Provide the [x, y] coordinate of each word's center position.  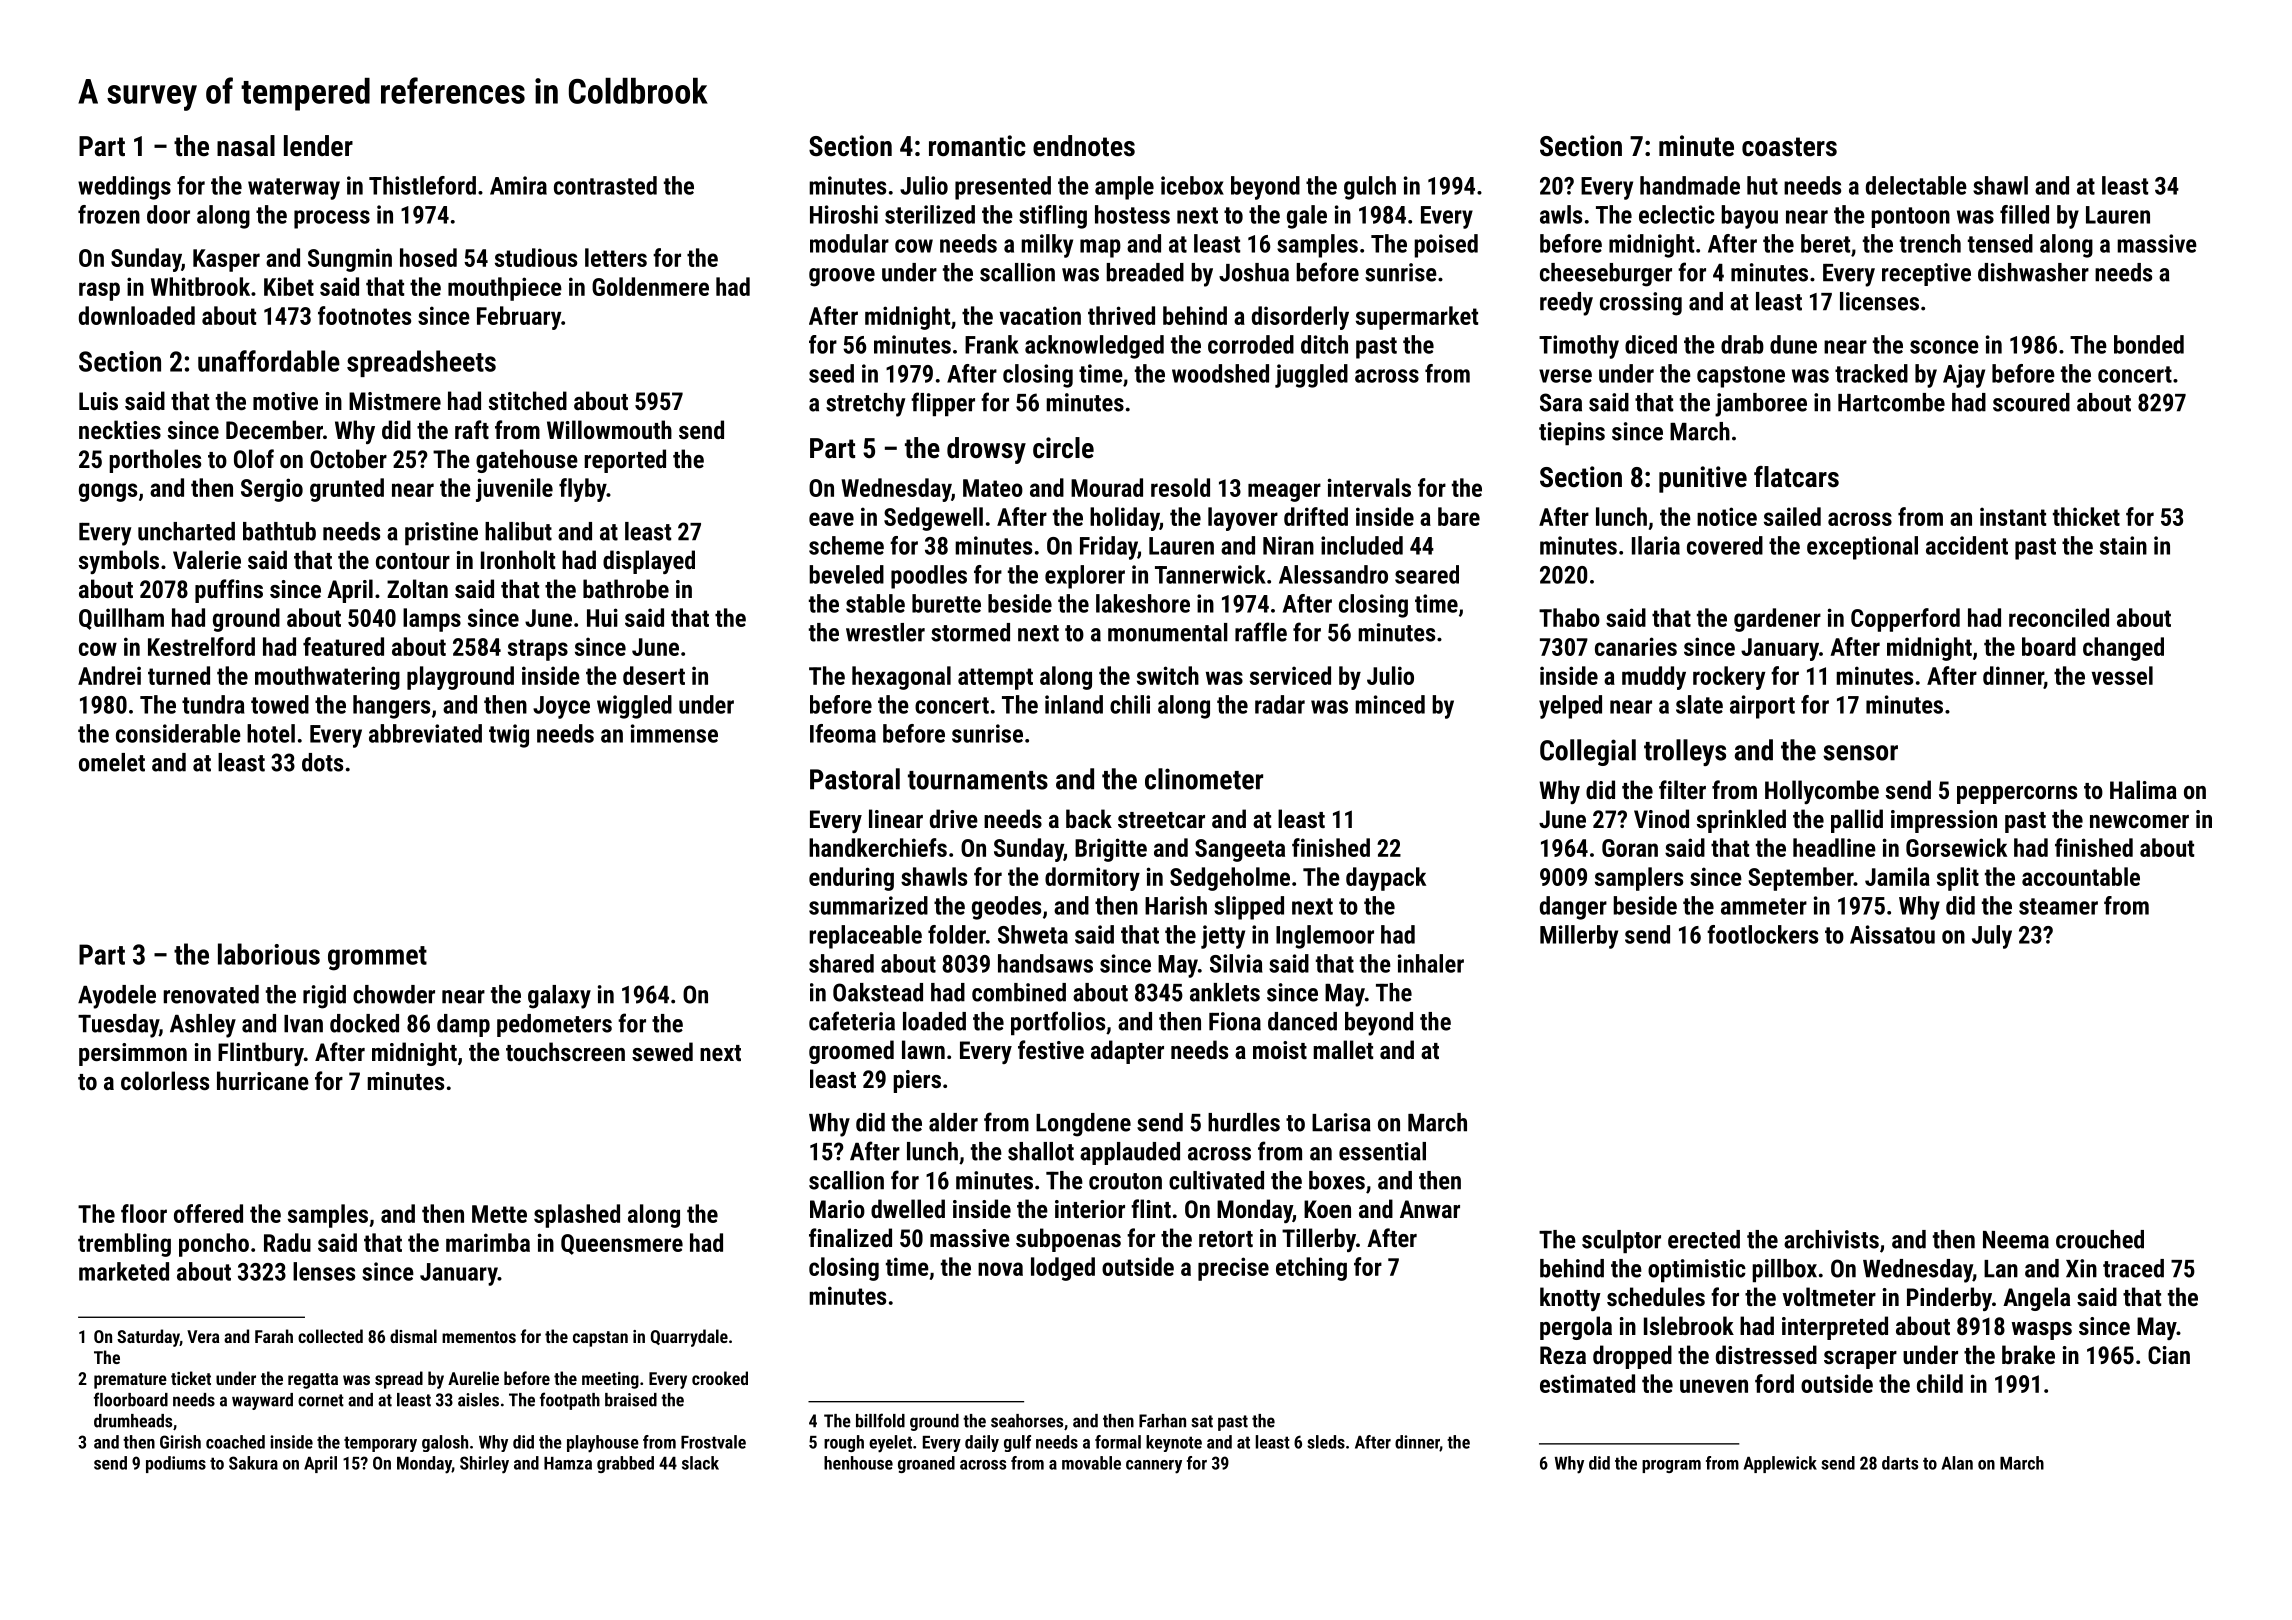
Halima [2143, 789]
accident [1967, 545]
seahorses [1027, 1421]
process [332, 219]
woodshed [1220, 373]
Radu [287, 1242]
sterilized [930, 214]
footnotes [364, 315]
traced [2133, 1268]
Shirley [484, 1465]
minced [1390, 704]
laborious [269, 954]
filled [2024, 214]
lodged [1063, 1269]
